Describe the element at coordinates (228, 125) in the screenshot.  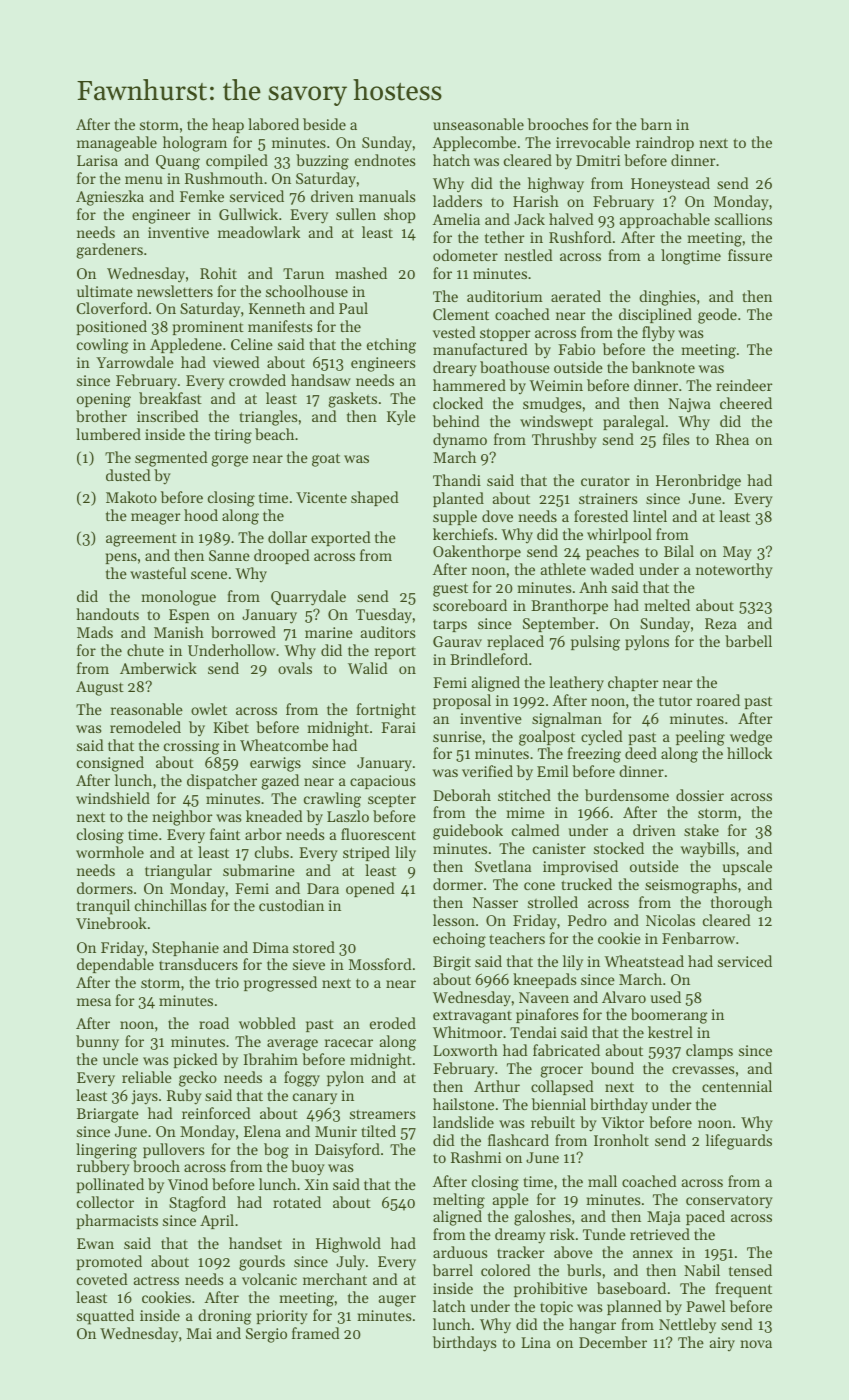
I see `heap` at that location.
